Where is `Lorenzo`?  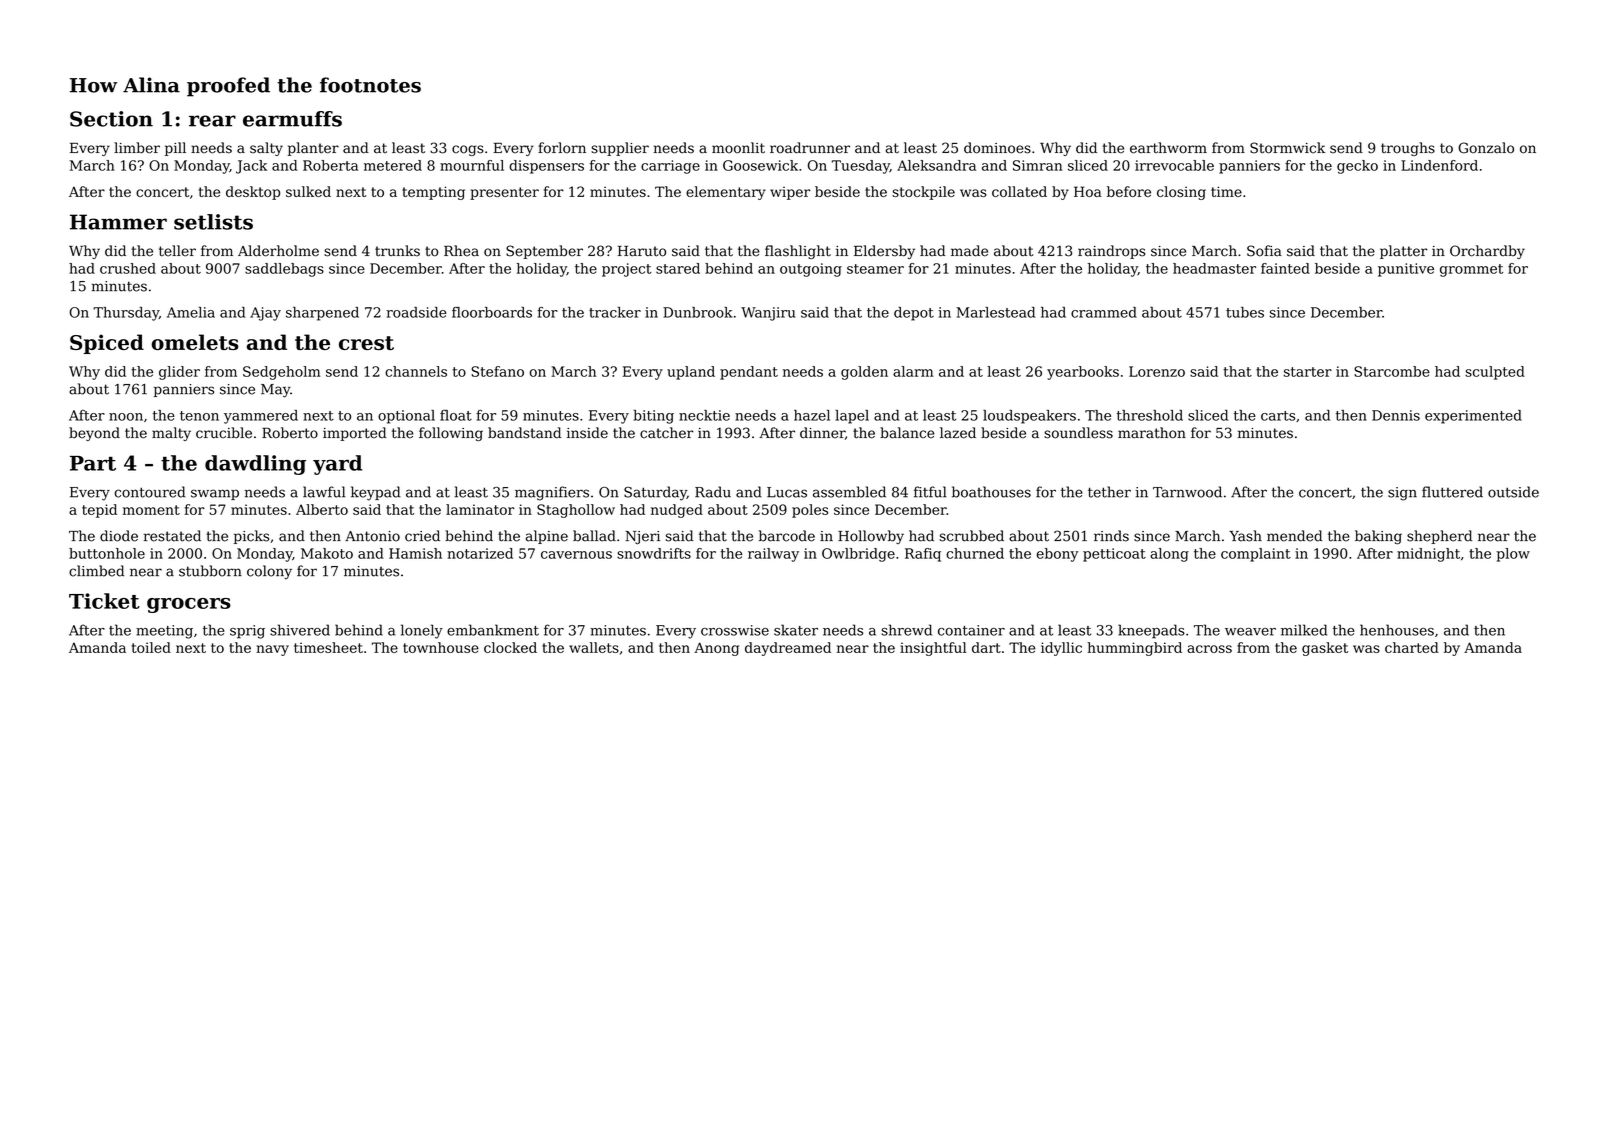
Lorenzo is located at coordinates (1157, 371).
